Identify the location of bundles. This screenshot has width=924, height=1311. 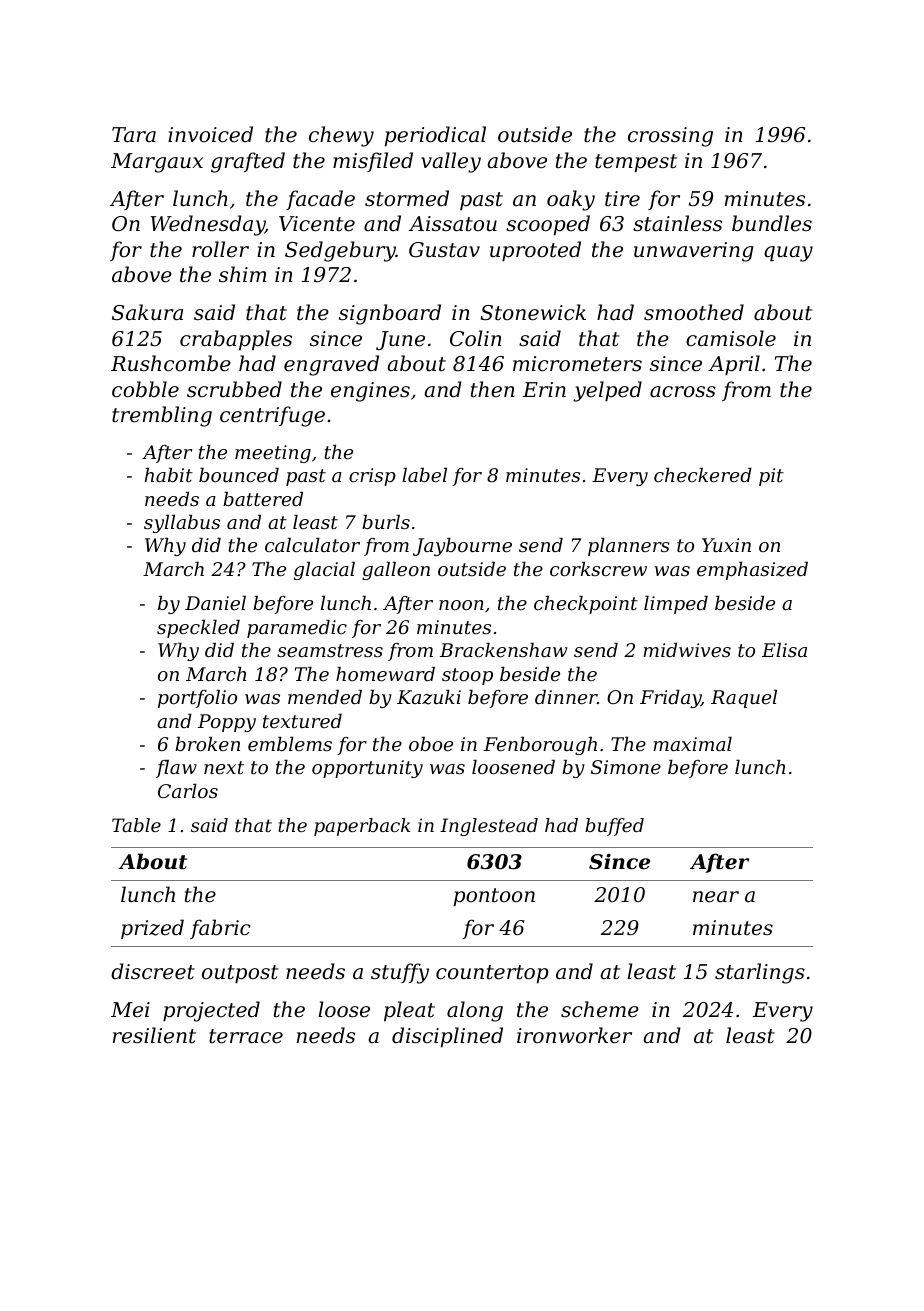
(772, 223).
